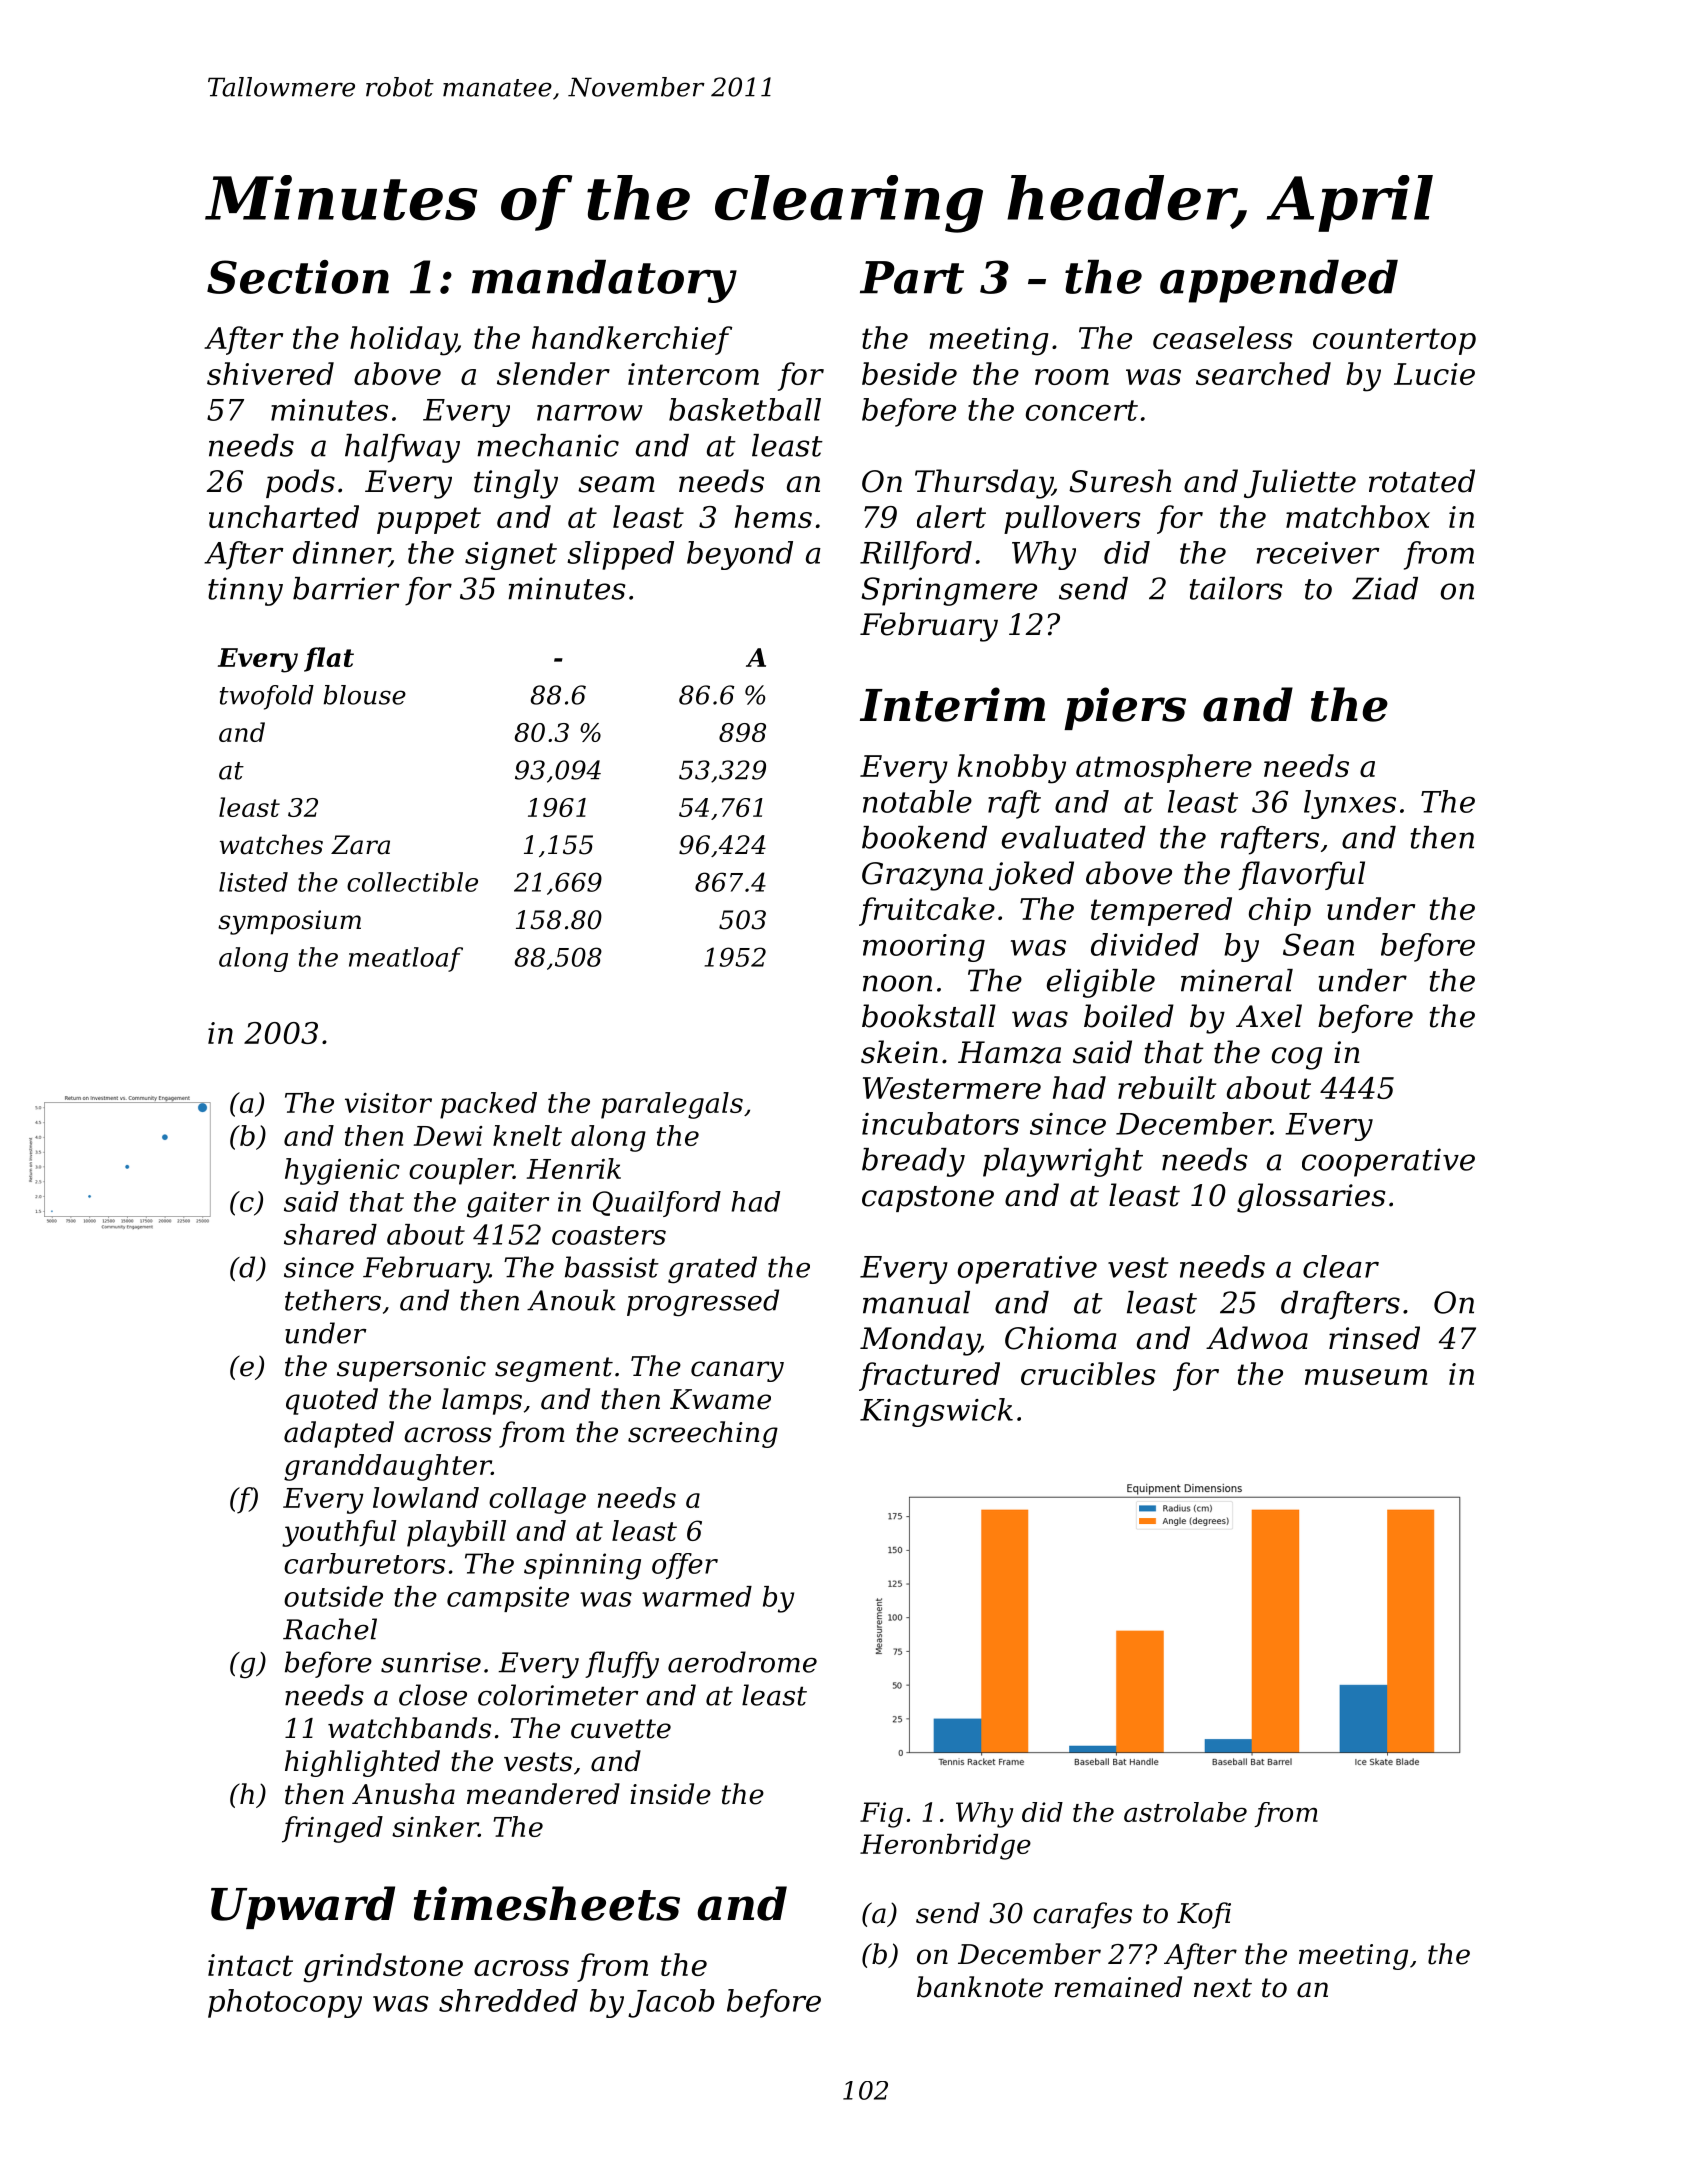  Describe the element at coordinates (333, 1300) in the image. I see `tethers` at that location.
